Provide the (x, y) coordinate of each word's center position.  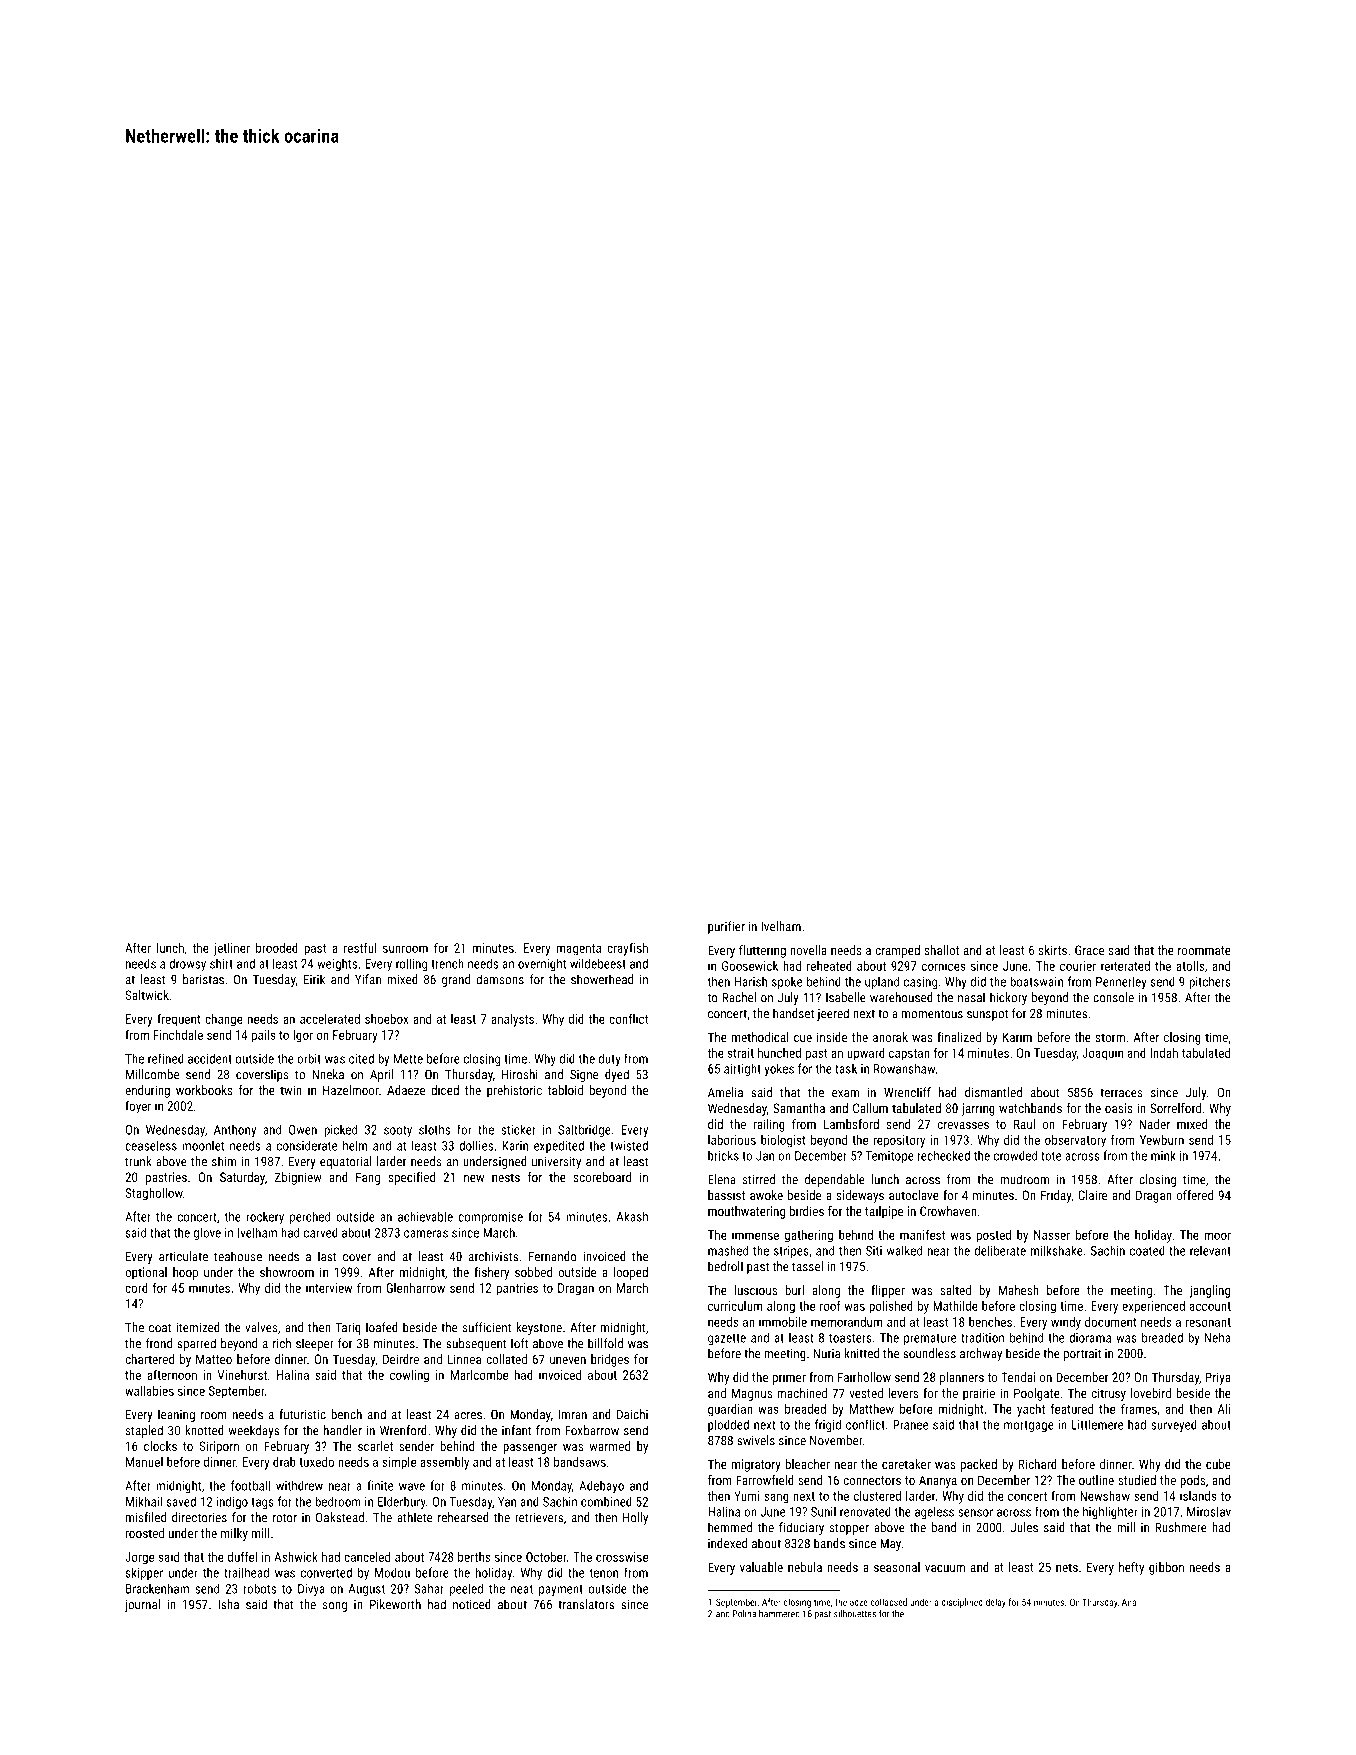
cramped (897, 951)
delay (996, 1603)
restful (360, 947)
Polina (744, 1614)
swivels (756, 1440)
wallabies (149, 1391)
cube (1218, 1464)
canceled (367, 1557)
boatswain (1036, 981)
